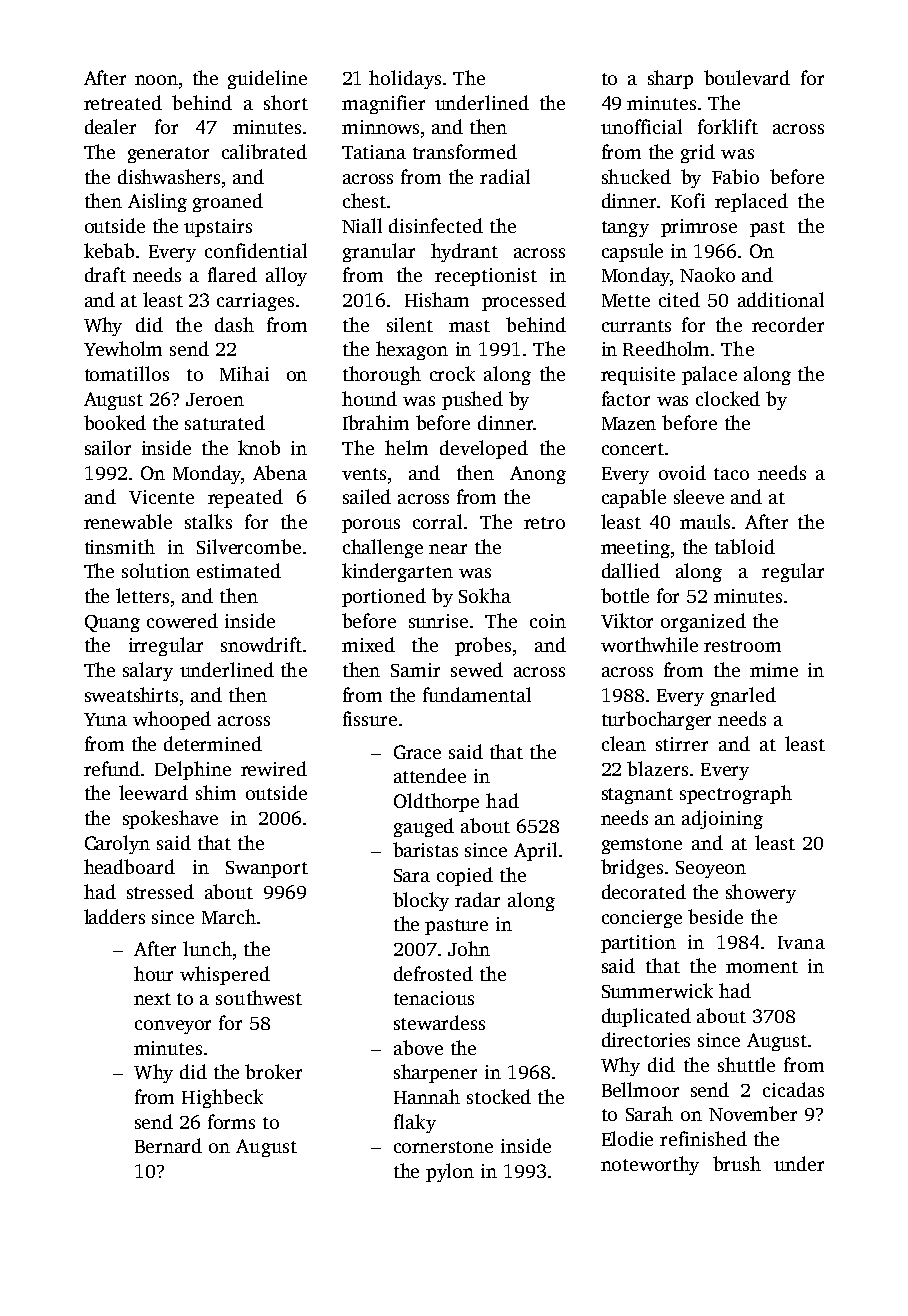  Describe the element at coordinates (168, 1145) in the screenshot. I see `Bernard` at that location.
